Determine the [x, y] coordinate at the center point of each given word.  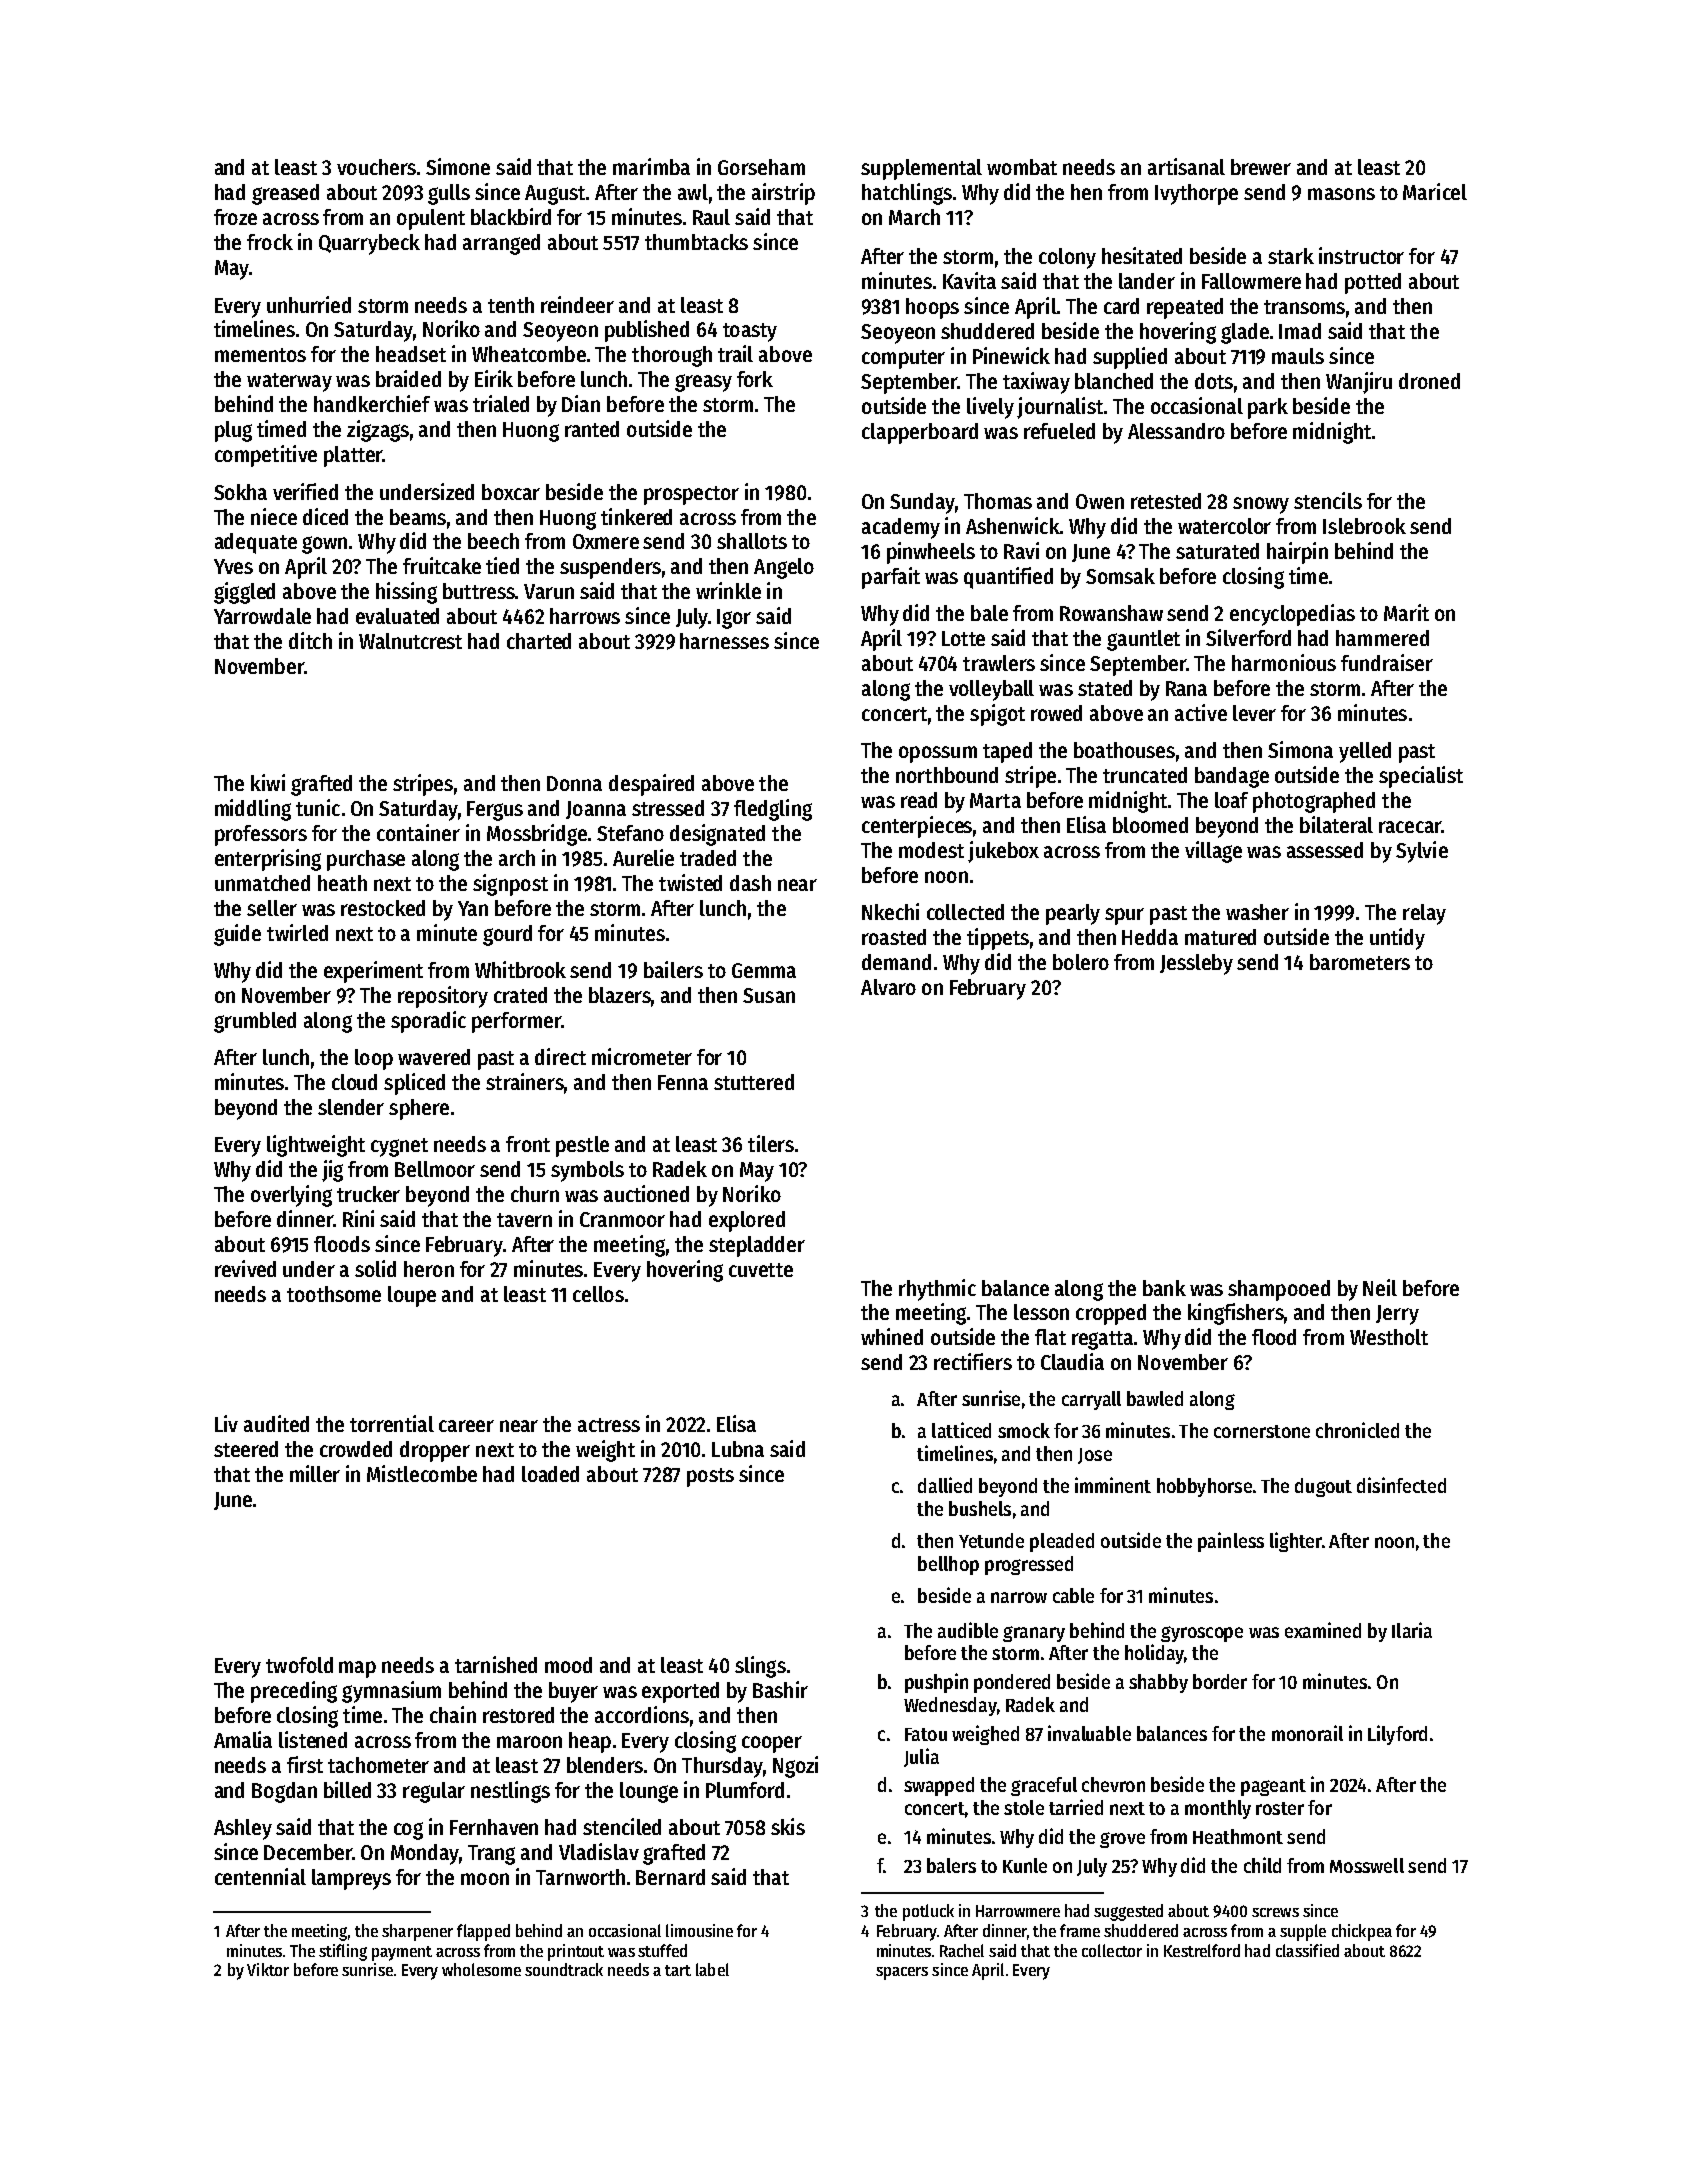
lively [990, 408]
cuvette [761, 1270]
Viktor [268, 1969]
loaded [550, 1474]
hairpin [1297, 553]
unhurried [309, 304]
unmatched [262, 883]
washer [1257, 912]
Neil [1380, 1287]
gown [324, 545]
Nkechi [890, 911]
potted [1373, 283]
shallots [752, 541]
